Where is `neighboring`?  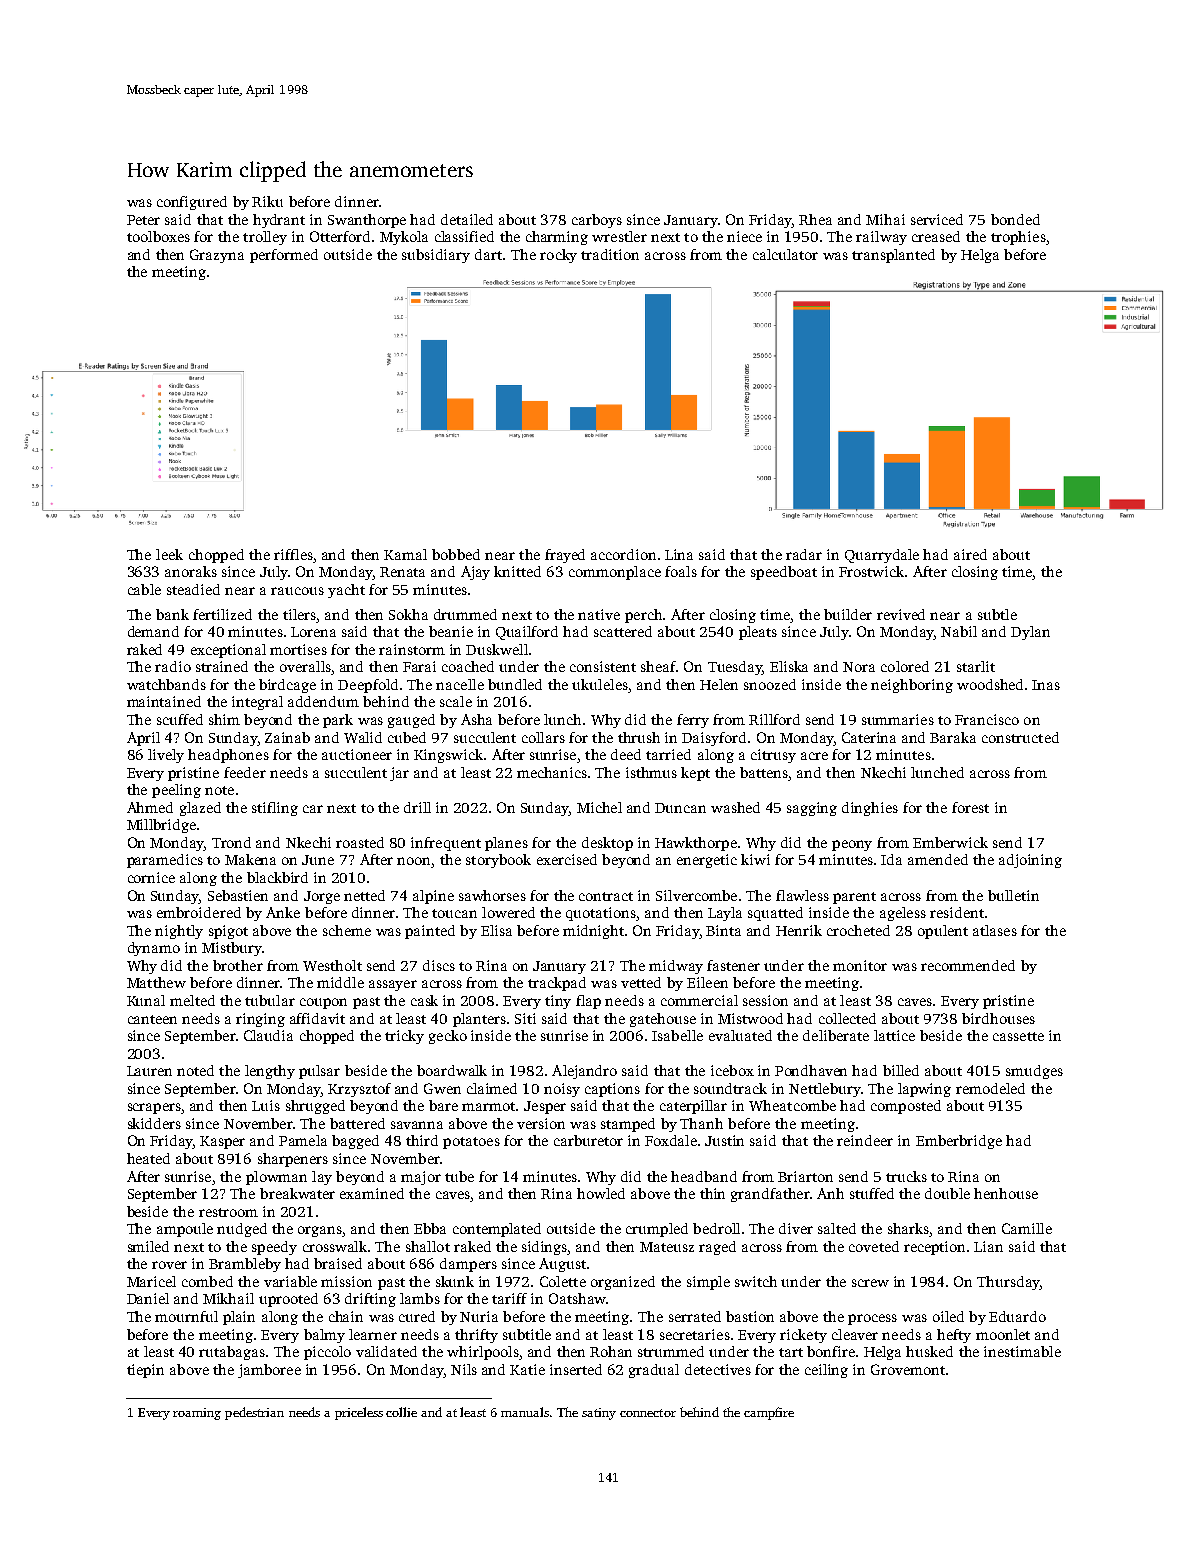
neighboring is located at coordinates (912, 686).
